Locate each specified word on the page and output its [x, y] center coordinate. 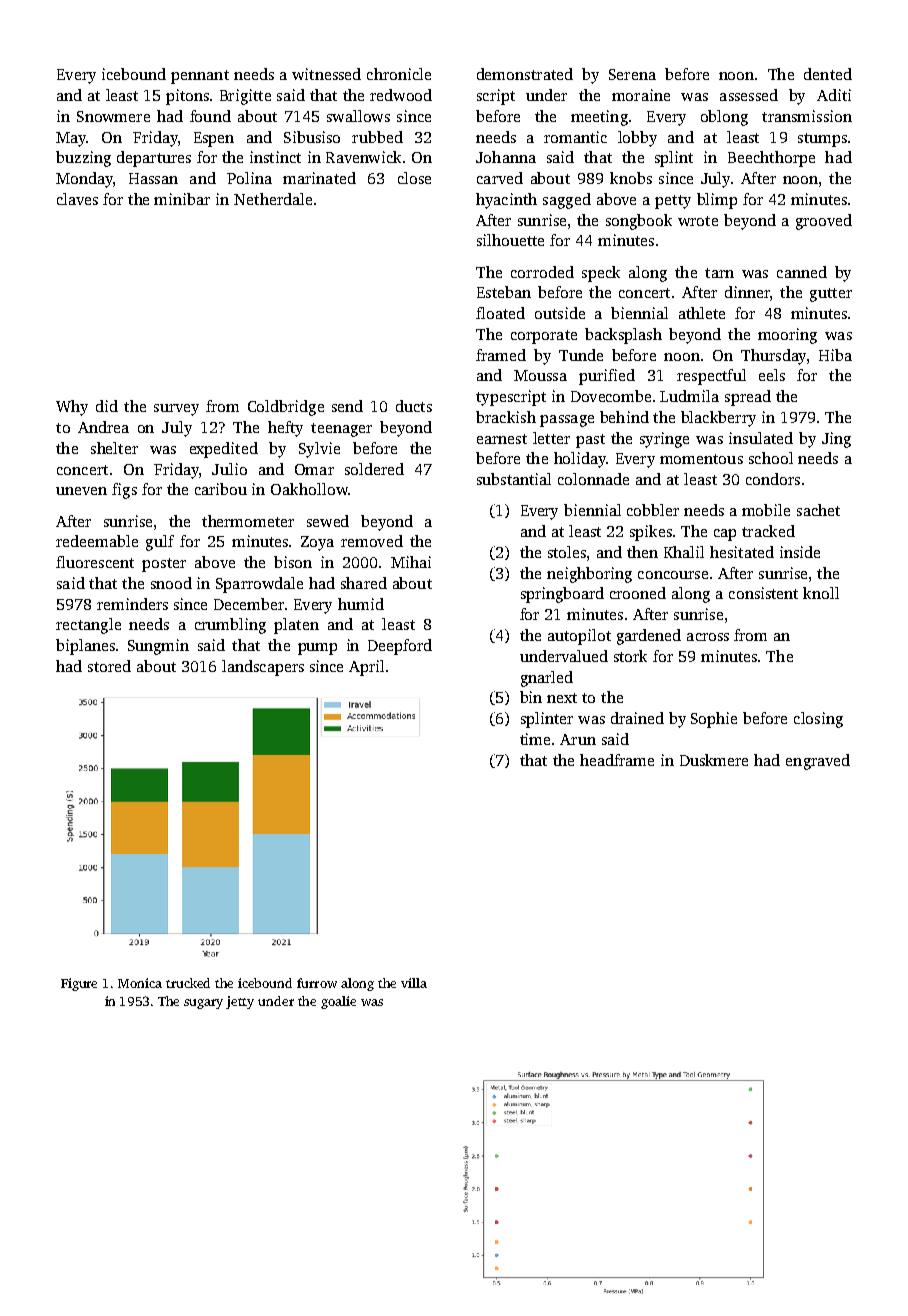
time [535, 739]
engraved [818, 762]
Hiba [835, 355]
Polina [249, 178]
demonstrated [525, 74]
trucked [188, 983]
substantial [514, 479]
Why [72, 408]
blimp [717, 201]
